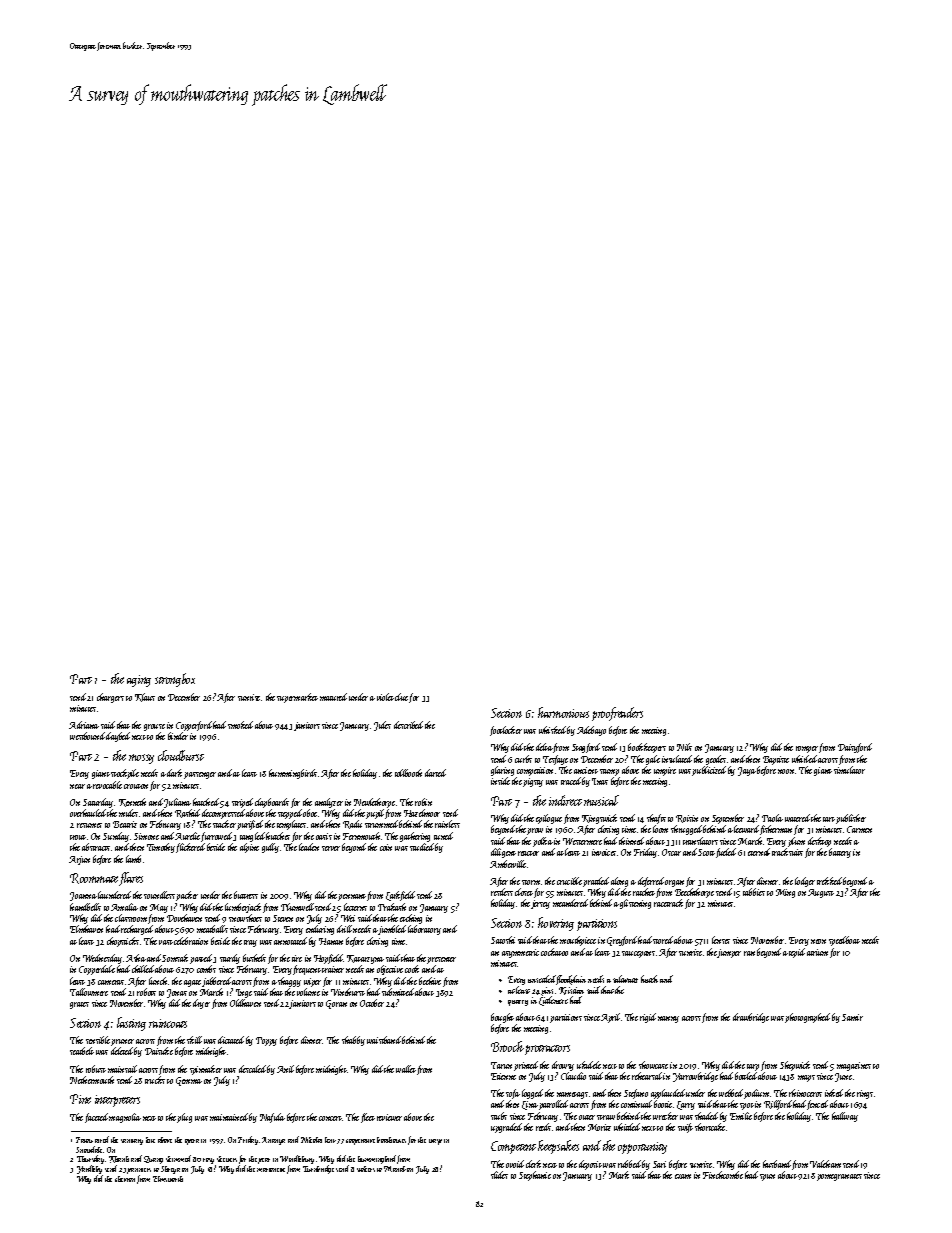 This screenshot has width=952, height=1233. Describe the element at coordinates (563, 712) in the screenshot. I see `harmonious` at that location.
